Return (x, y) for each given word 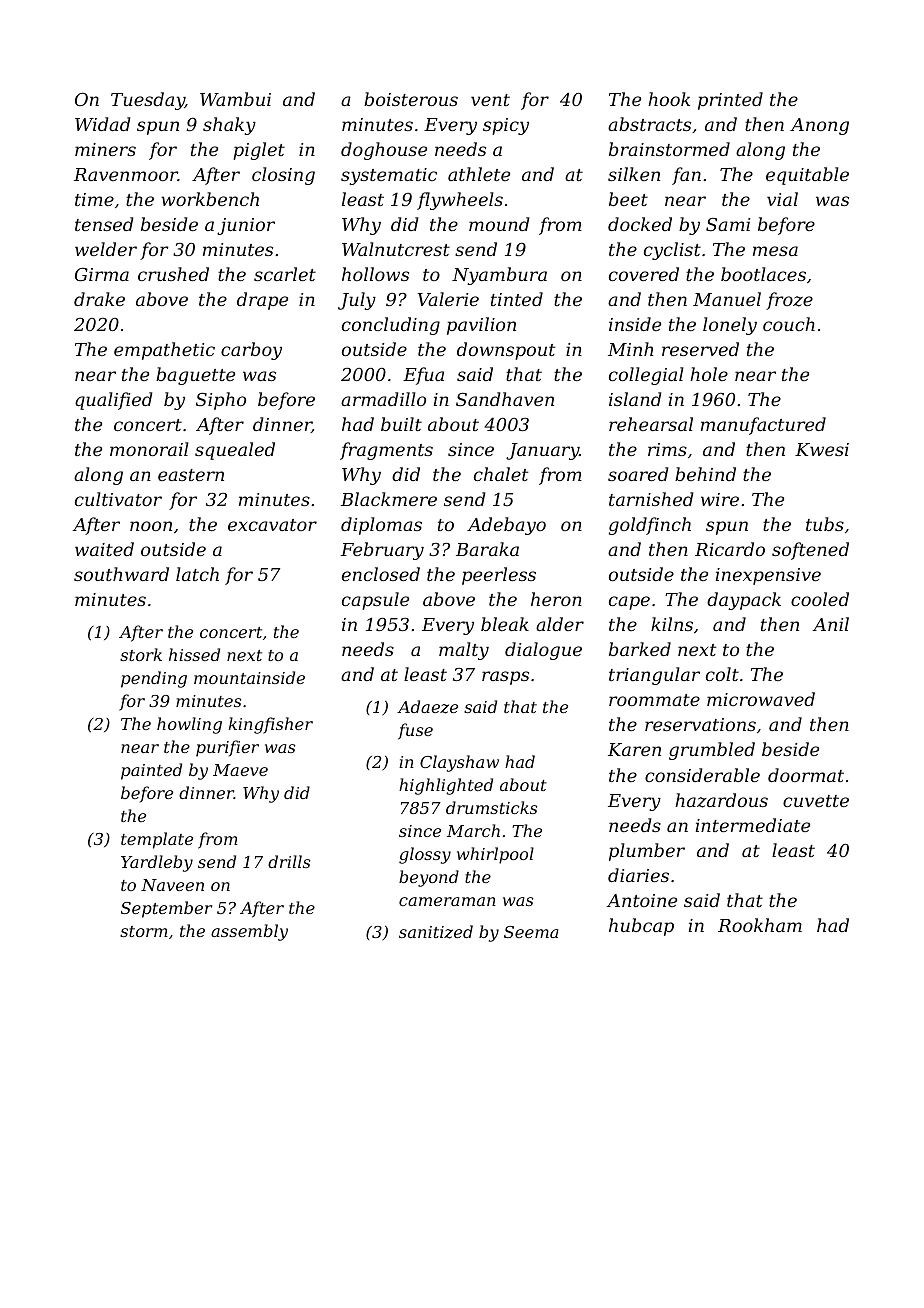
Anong (819, 126)
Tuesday (148, 101)
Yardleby (157, 863)
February (382, 551)
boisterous (411, 99)
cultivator (118, 499)
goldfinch (650, 526)
